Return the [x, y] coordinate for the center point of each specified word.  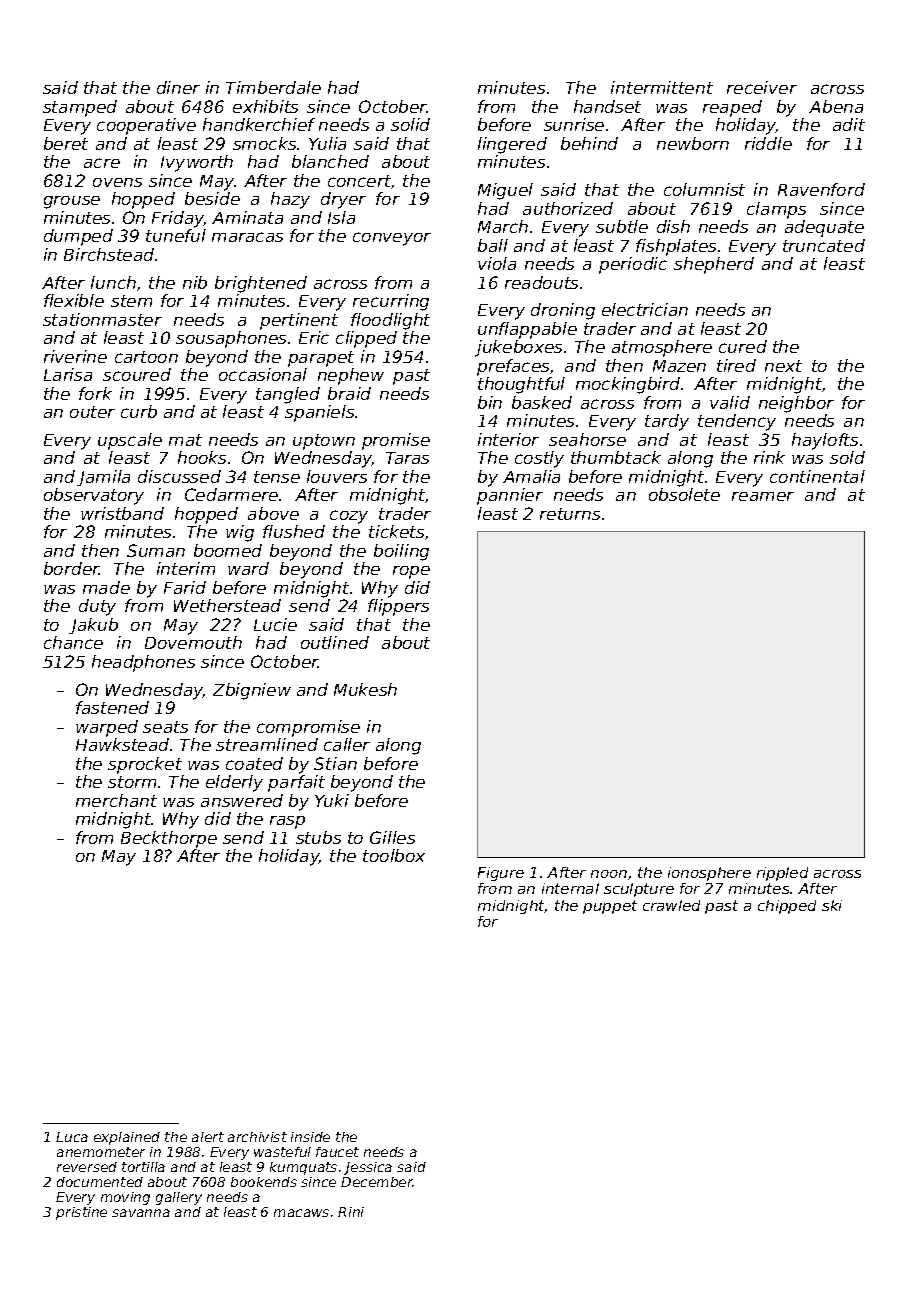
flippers [398, 607]
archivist [257, 1137]
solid [410, 124]
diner [178, 87]
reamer [763, 496]
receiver [762, 87]
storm [132, 782]
